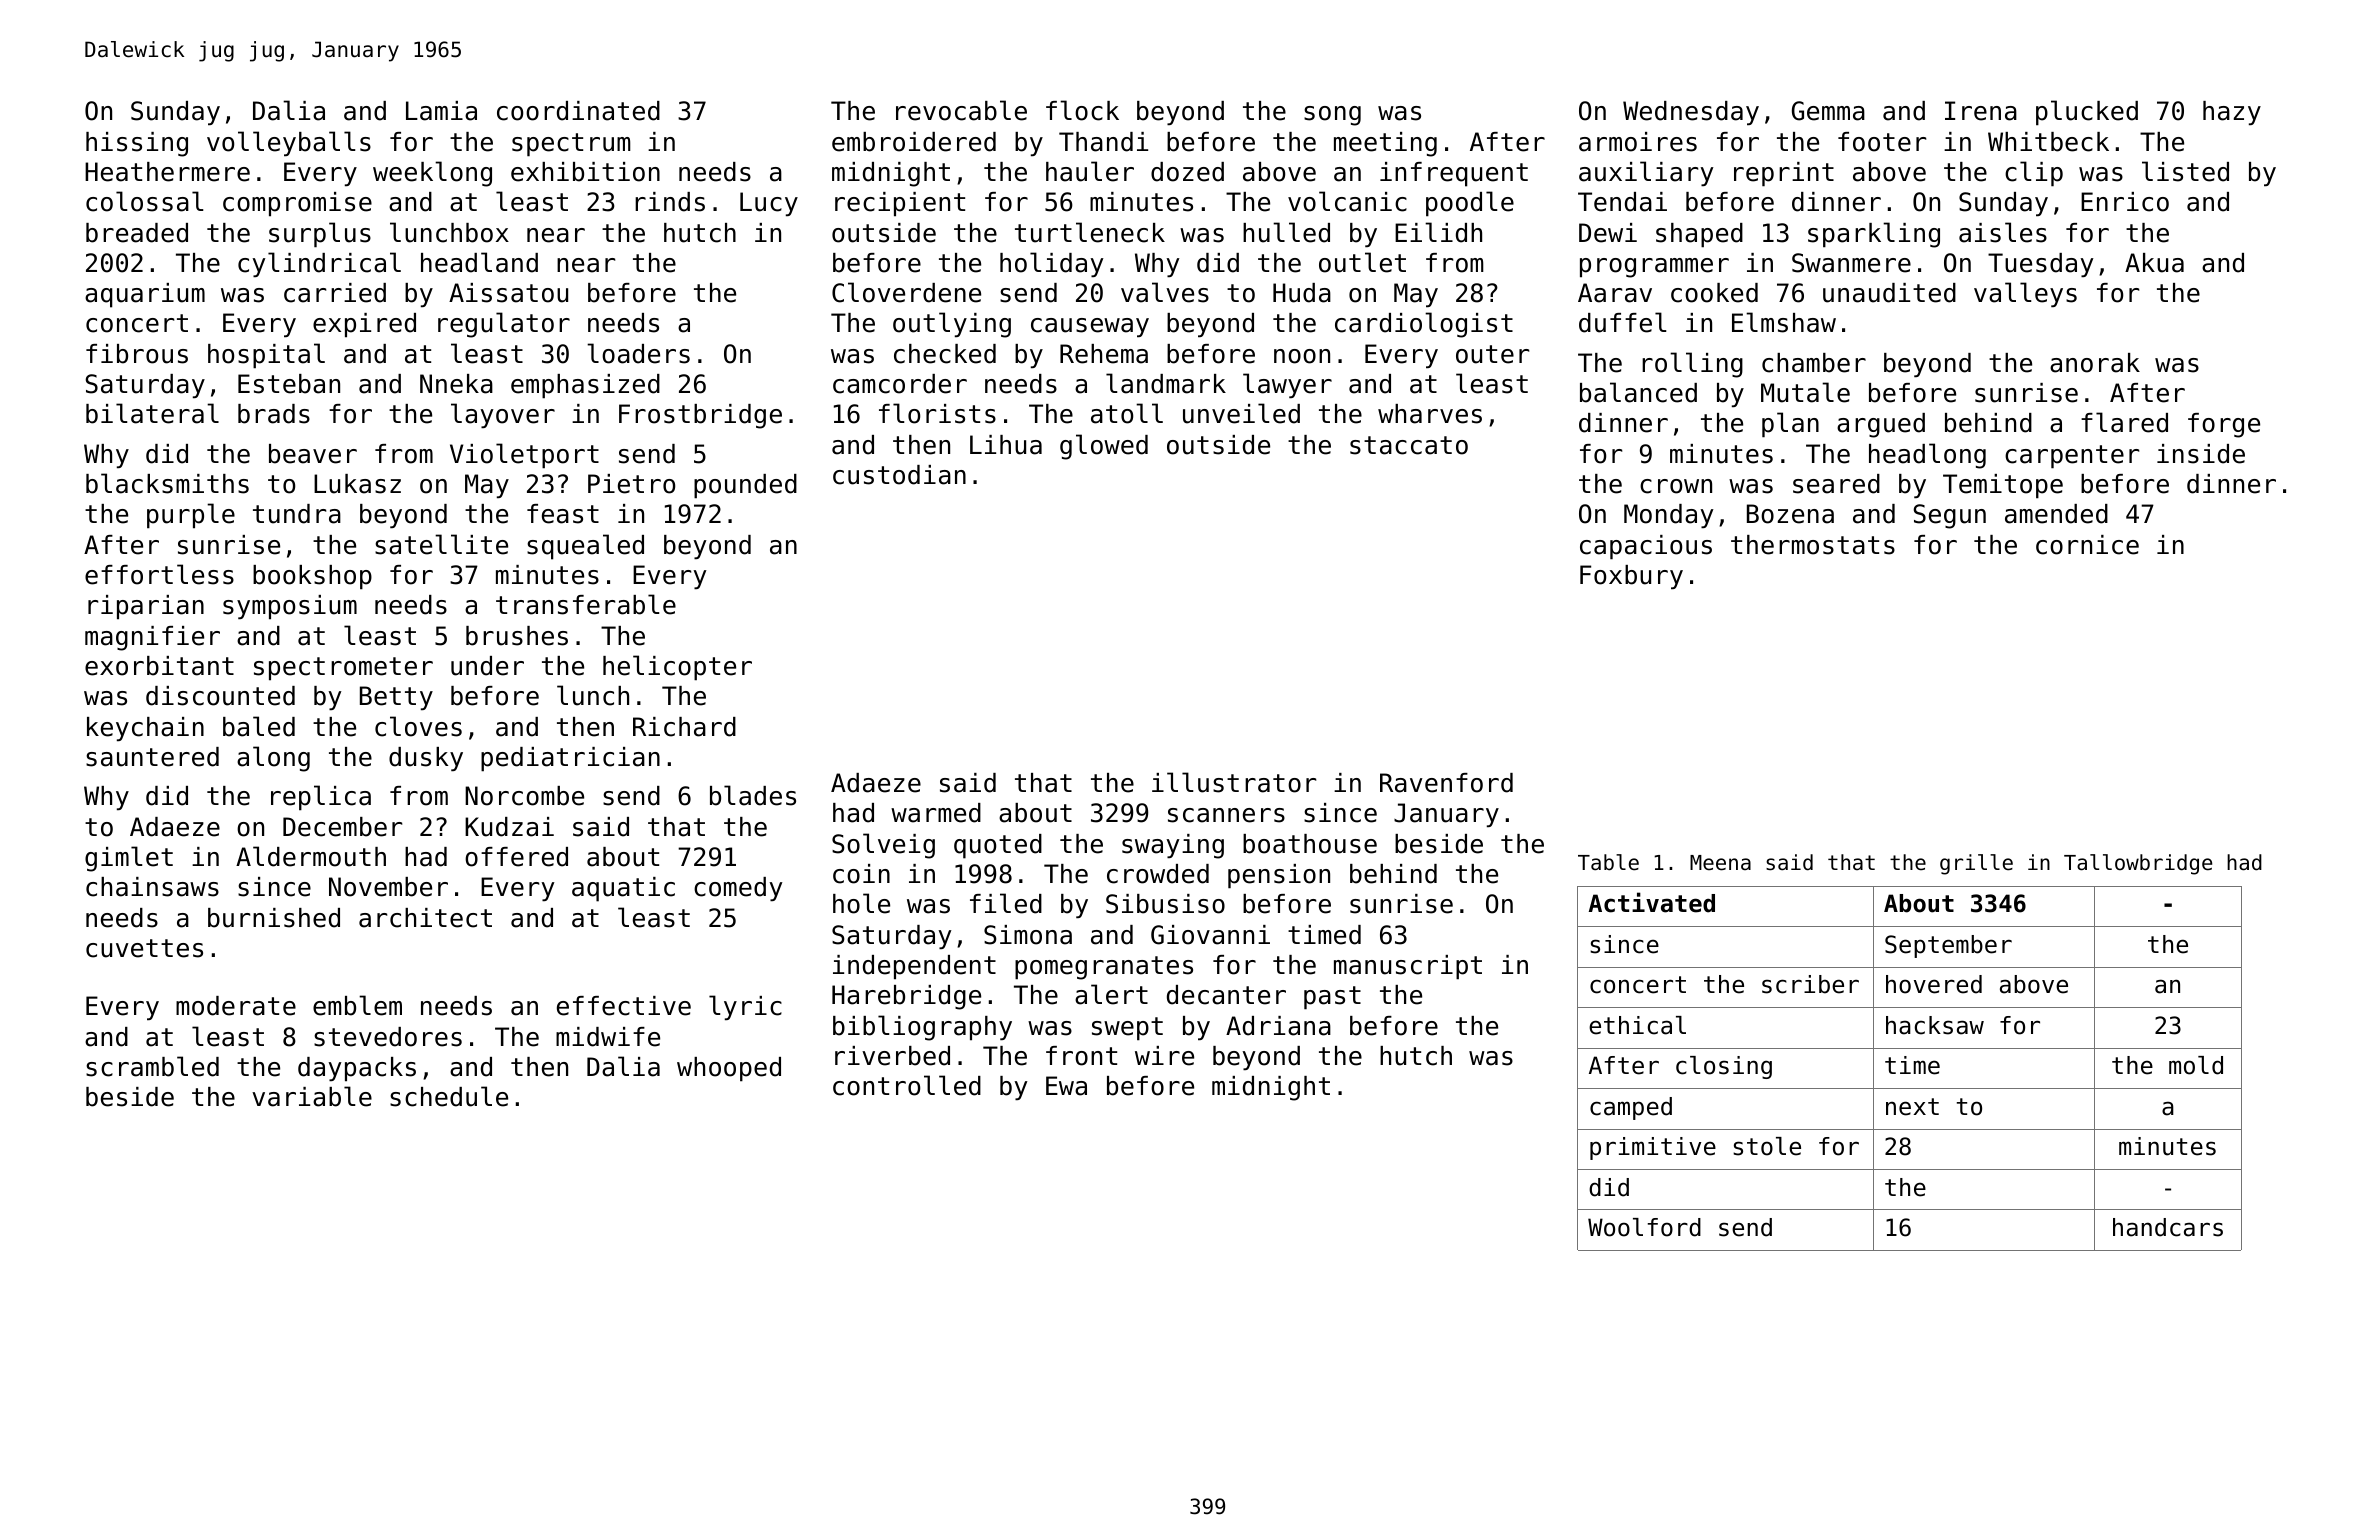 This page has width=2378, height=1539. Describe the element at coordinates (2087, 113) in the page. I see `plucked` at that location.
